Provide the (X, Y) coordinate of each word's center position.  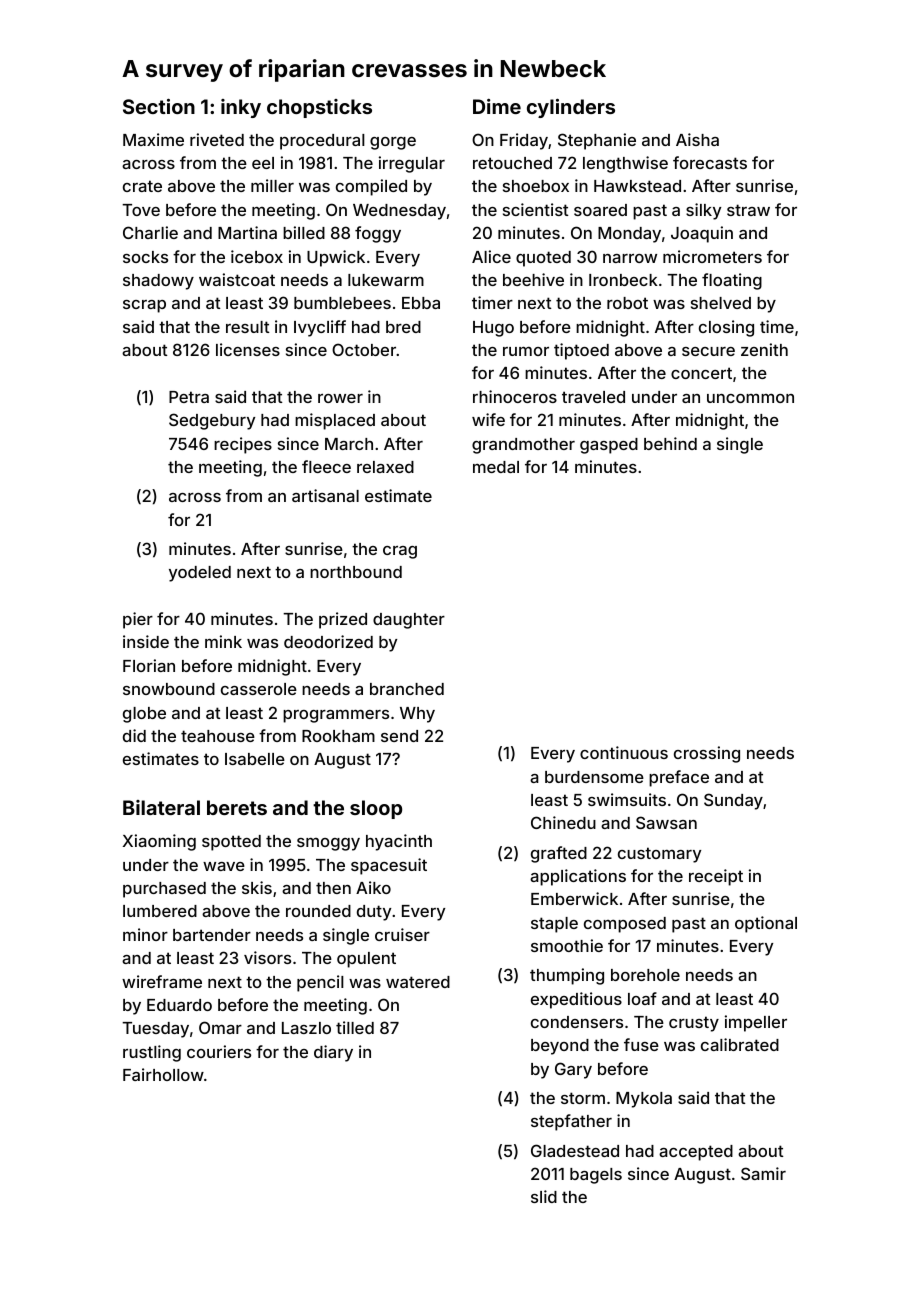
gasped (609, 446)
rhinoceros (515, 396)
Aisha (697, 139)
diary (333, 1053)
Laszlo (306, 1028)
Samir (763, 1173)
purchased (164, 890)
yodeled (200, 574)
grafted (559, 854)
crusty (694, 1024)
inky (241, 108)
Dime (497, 106)
